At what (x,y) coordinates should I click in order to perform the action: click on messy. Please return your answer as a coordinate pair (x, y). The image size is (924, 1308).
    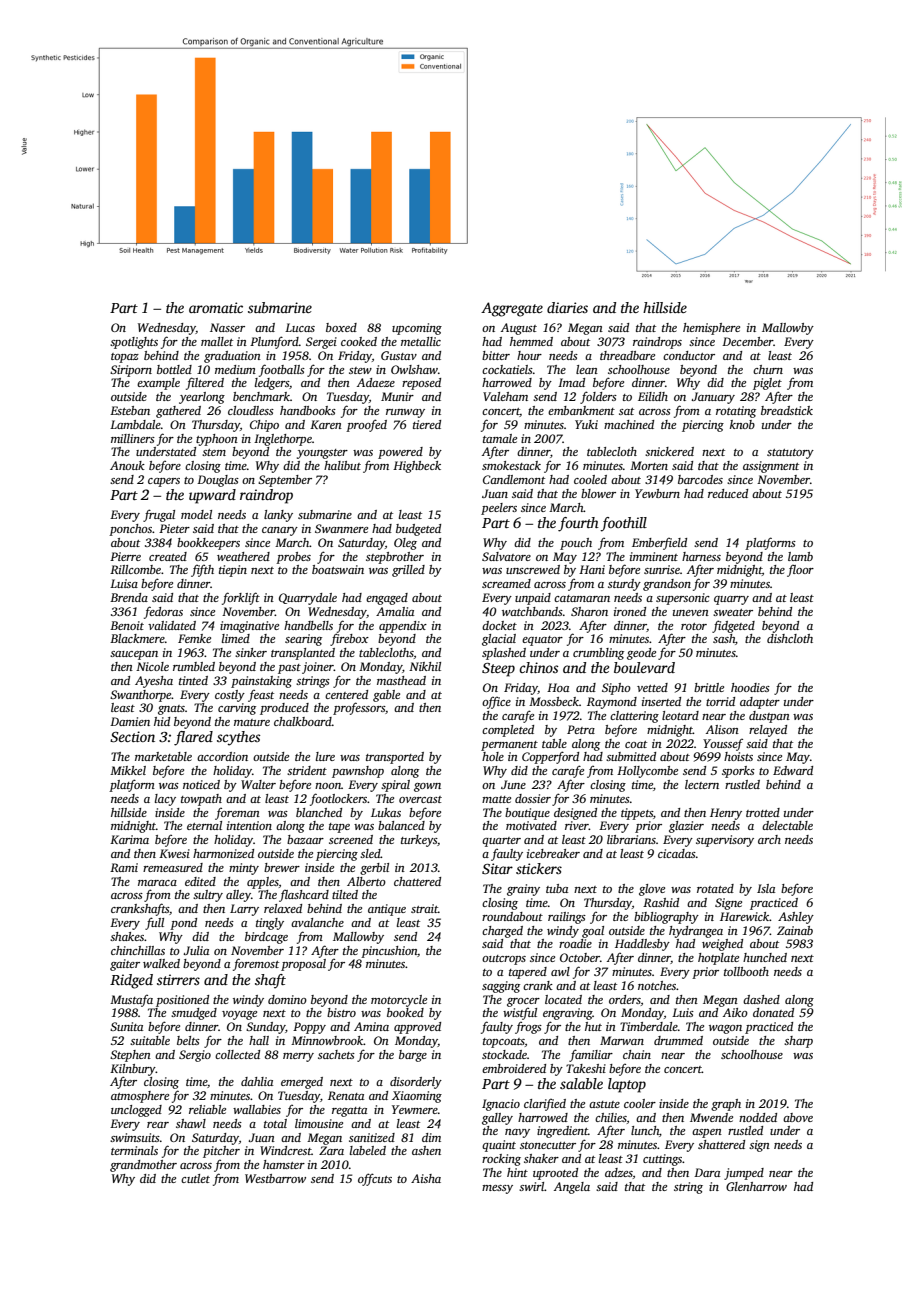
    Looking at the image, I should click on (497, 1189).
